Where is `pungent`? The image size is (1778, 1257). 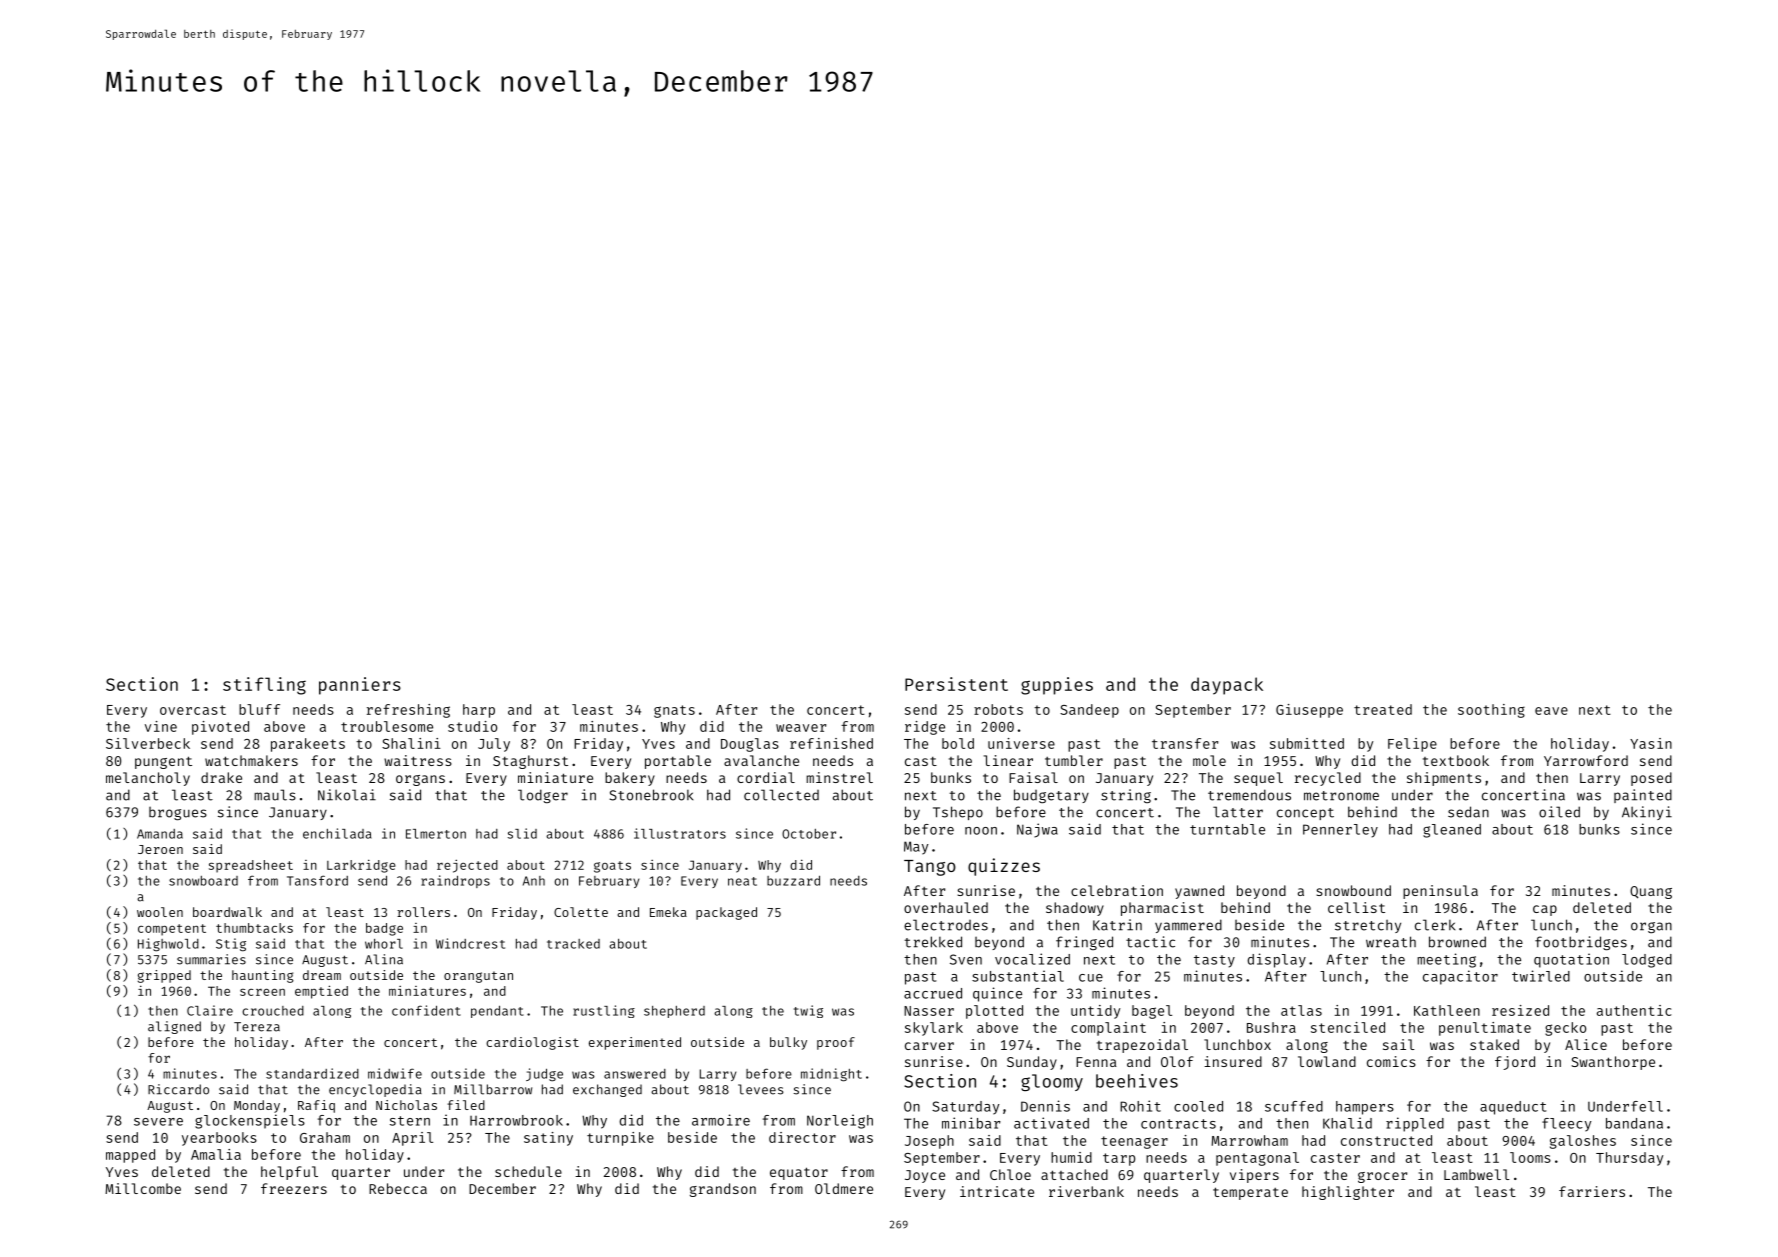 pungent is located at coordinates (163, 762).
